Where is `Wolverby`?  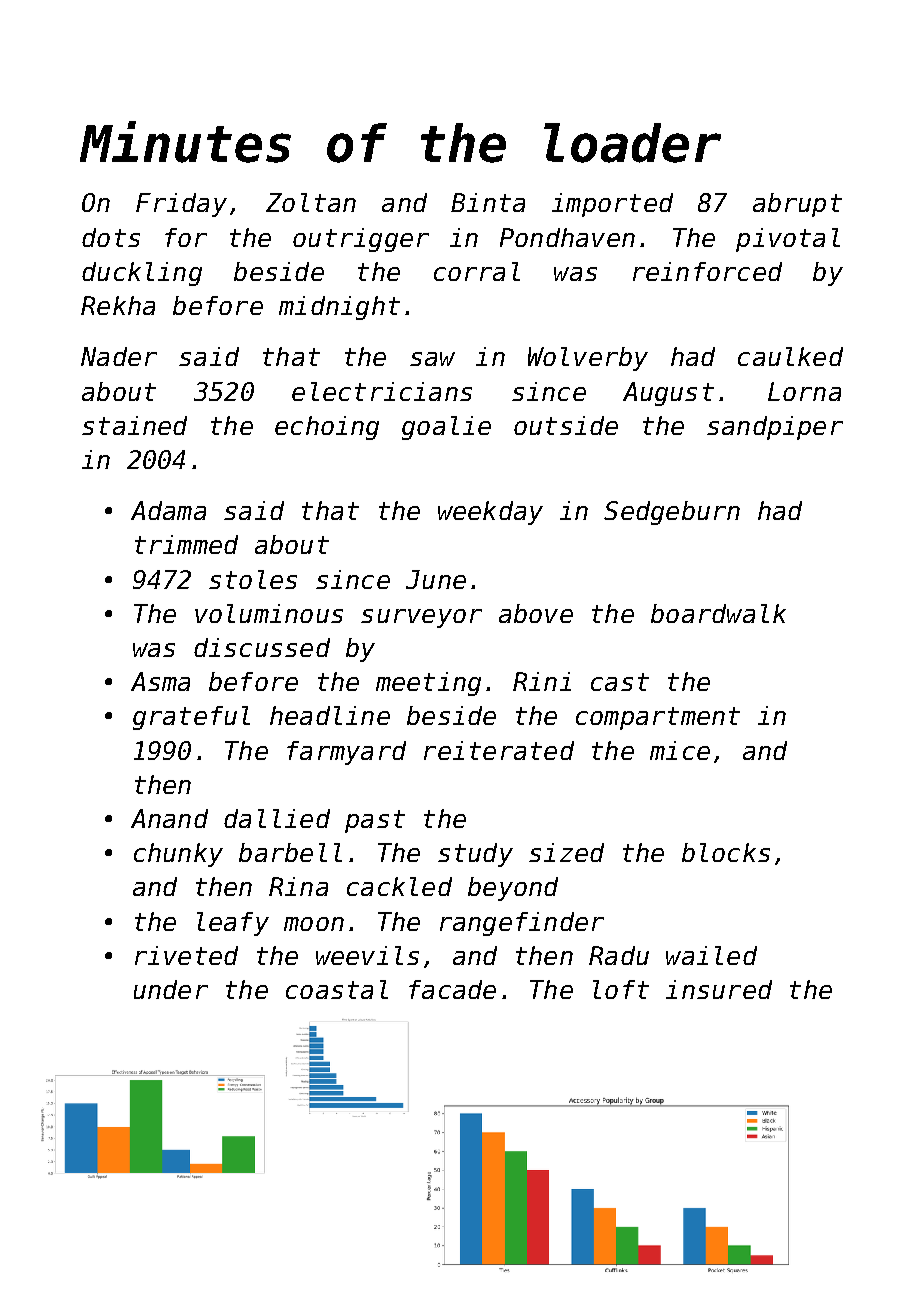
Wolverby is located at coordinates (588, 359).
